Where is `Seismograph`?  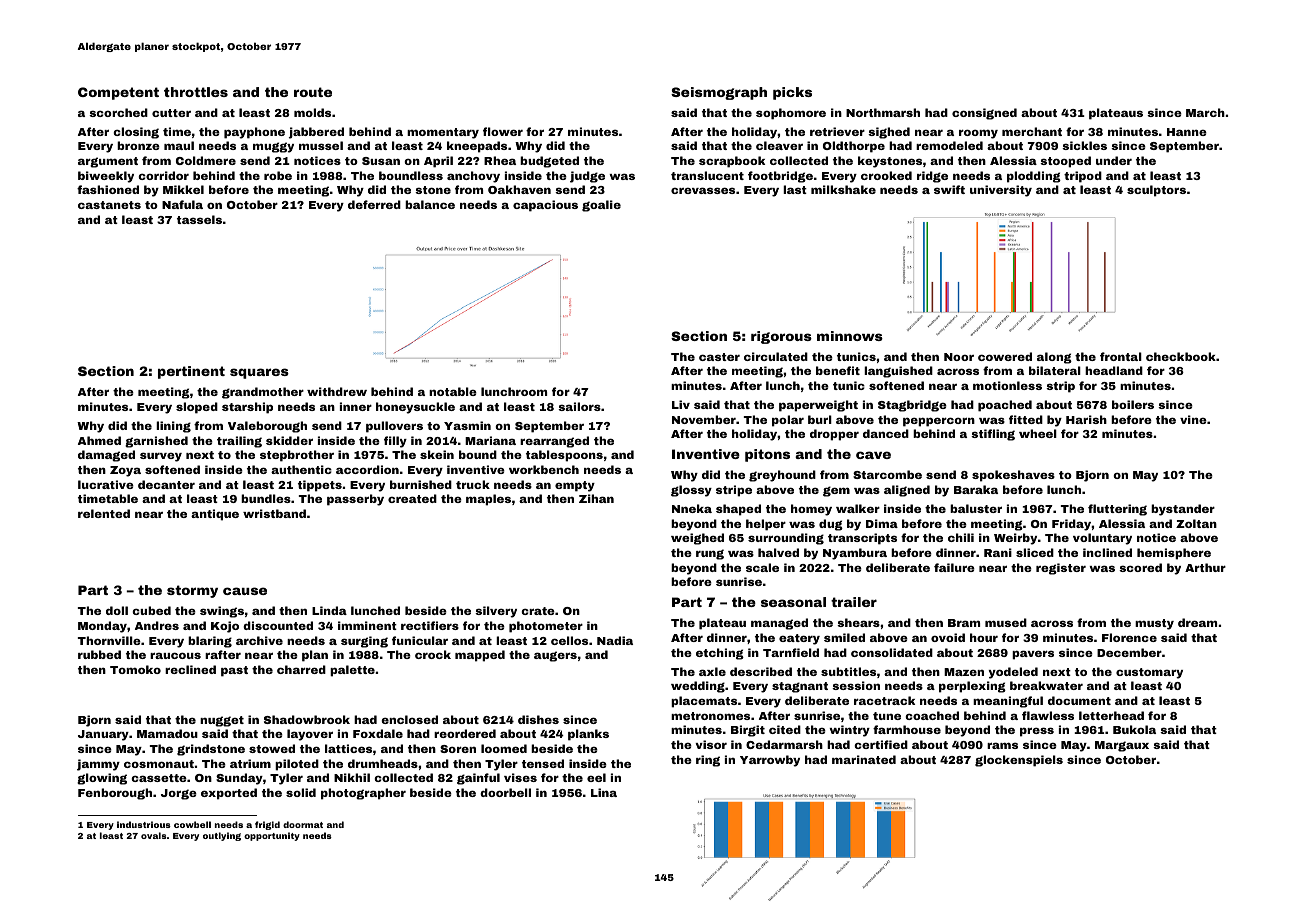 Seismograph is located at coordinates (719, 93).
